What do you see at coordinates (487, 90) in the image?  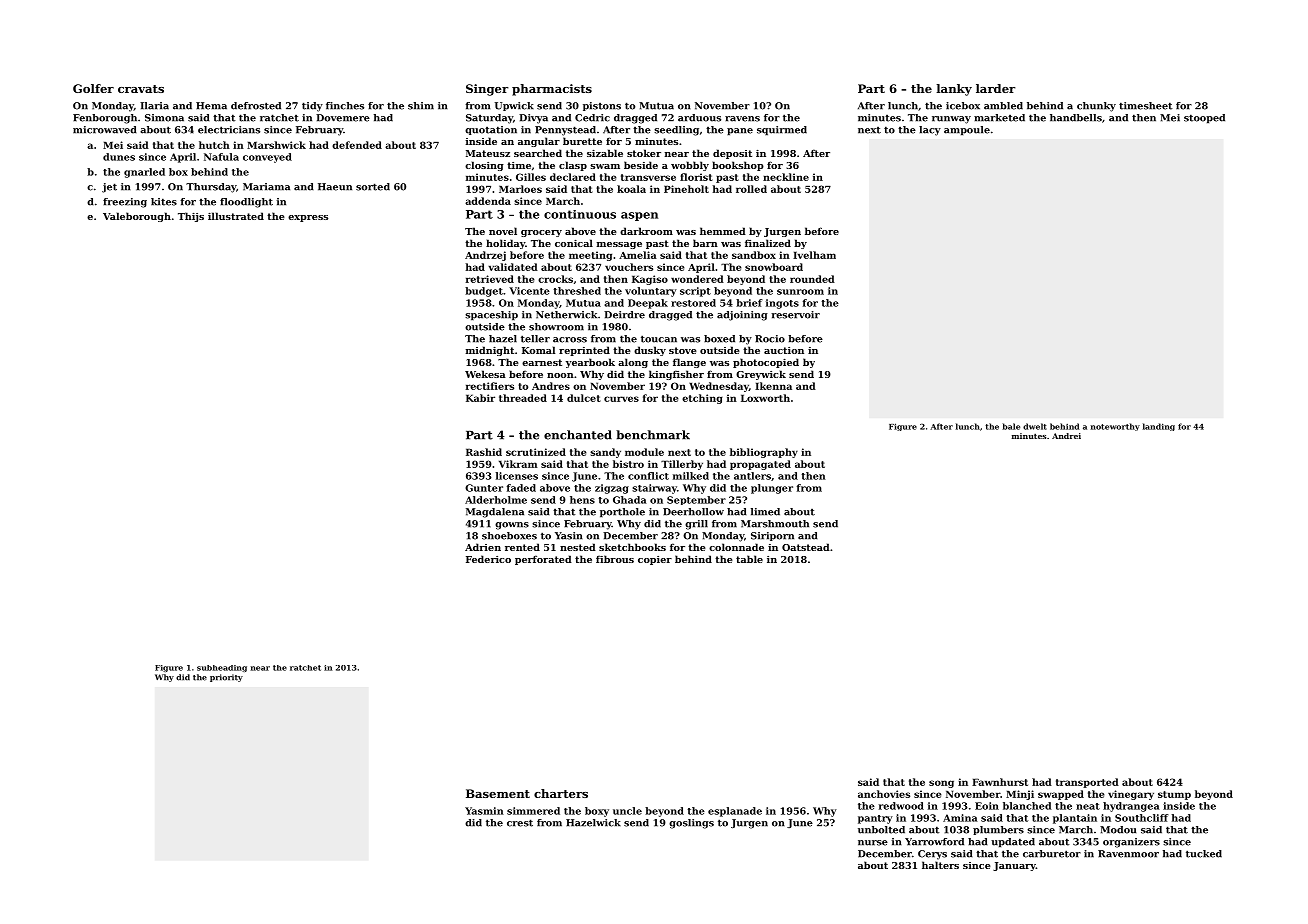 I see `Singer` at bounding box center [487, 90].
